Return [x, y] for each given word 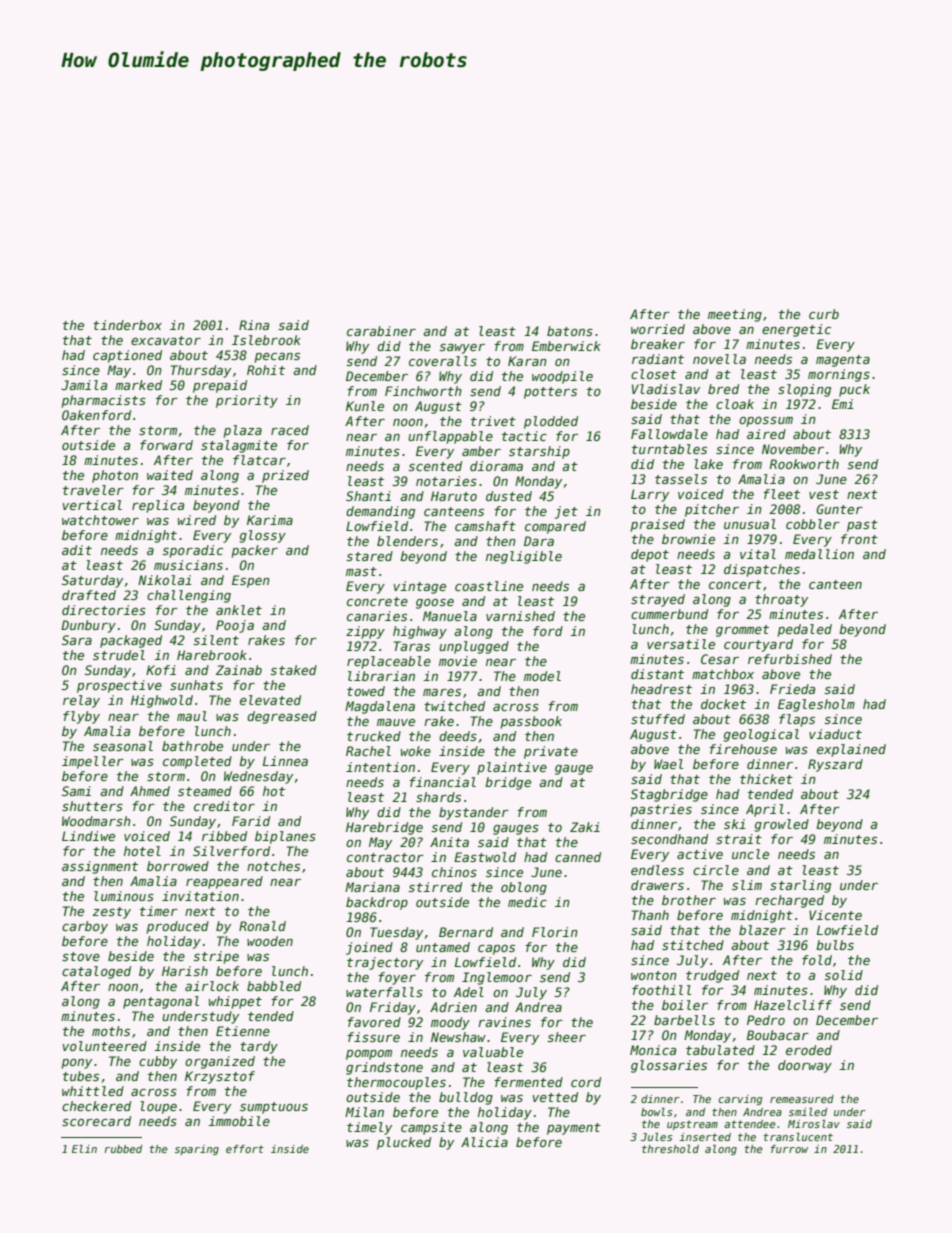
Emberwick [566, 346]
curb [824, 314]
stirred [435, 887]
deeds [458, 736]
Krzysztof [220, 1077]
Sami [76, 791]
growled [782, 825]
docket [723, 704]
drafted [89, 595]
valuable [493, 1052]
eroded [809, 1050]
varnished [520, 616]
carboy [85, 927]
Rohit [266, 370]
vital [758, 554]
